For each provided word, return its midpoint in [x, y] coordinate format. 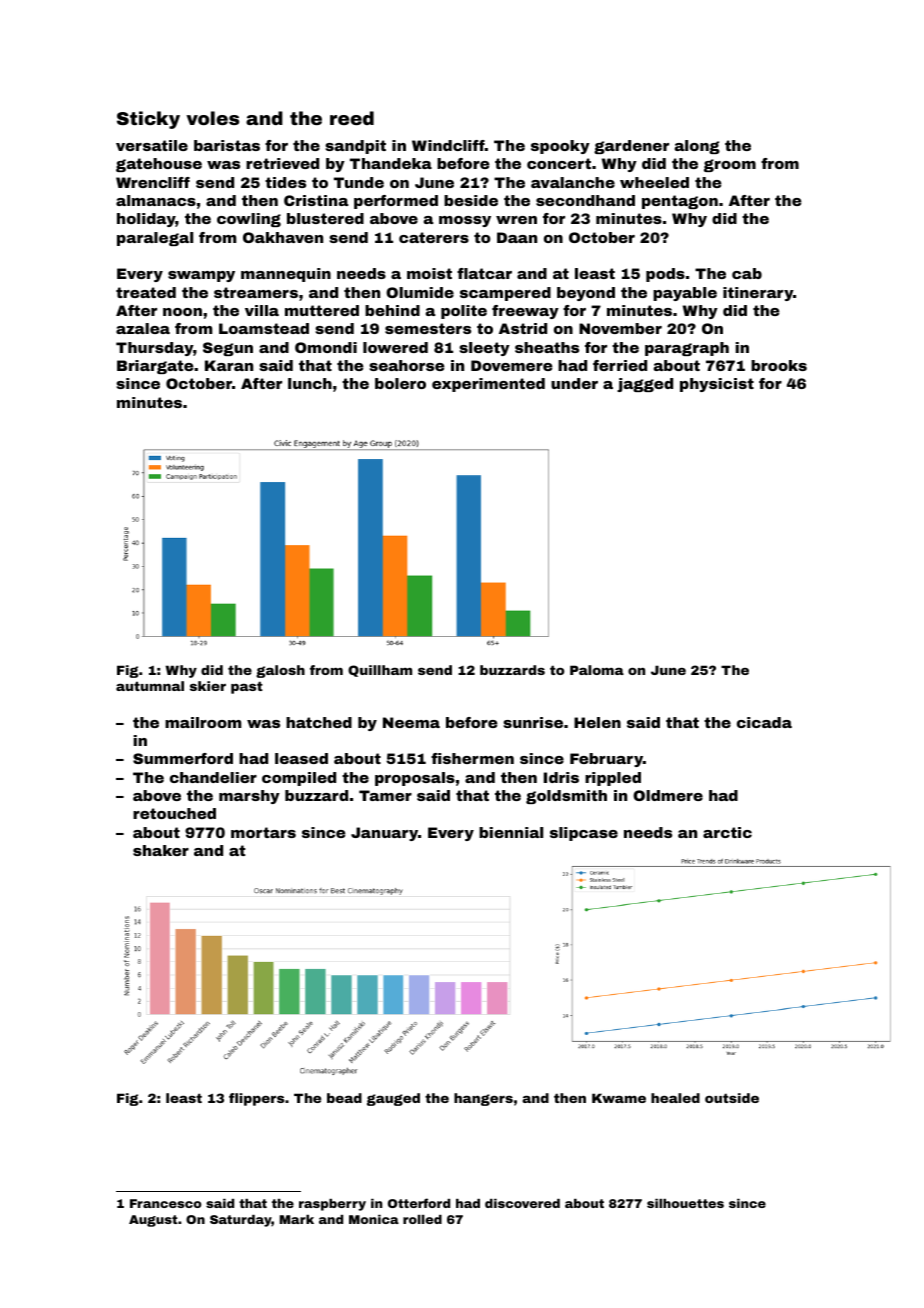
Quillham [380, 671]
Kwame [619, 1098]
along [697, 147]
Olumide [420, 292]
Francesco [165, 1203]
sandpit [355, 147]
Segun [228, 349]
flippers [256, 1099]
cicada [764, 722]
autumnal [150, 686]
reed [352, 118]
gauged [393, 1099]
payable [685, 294]
